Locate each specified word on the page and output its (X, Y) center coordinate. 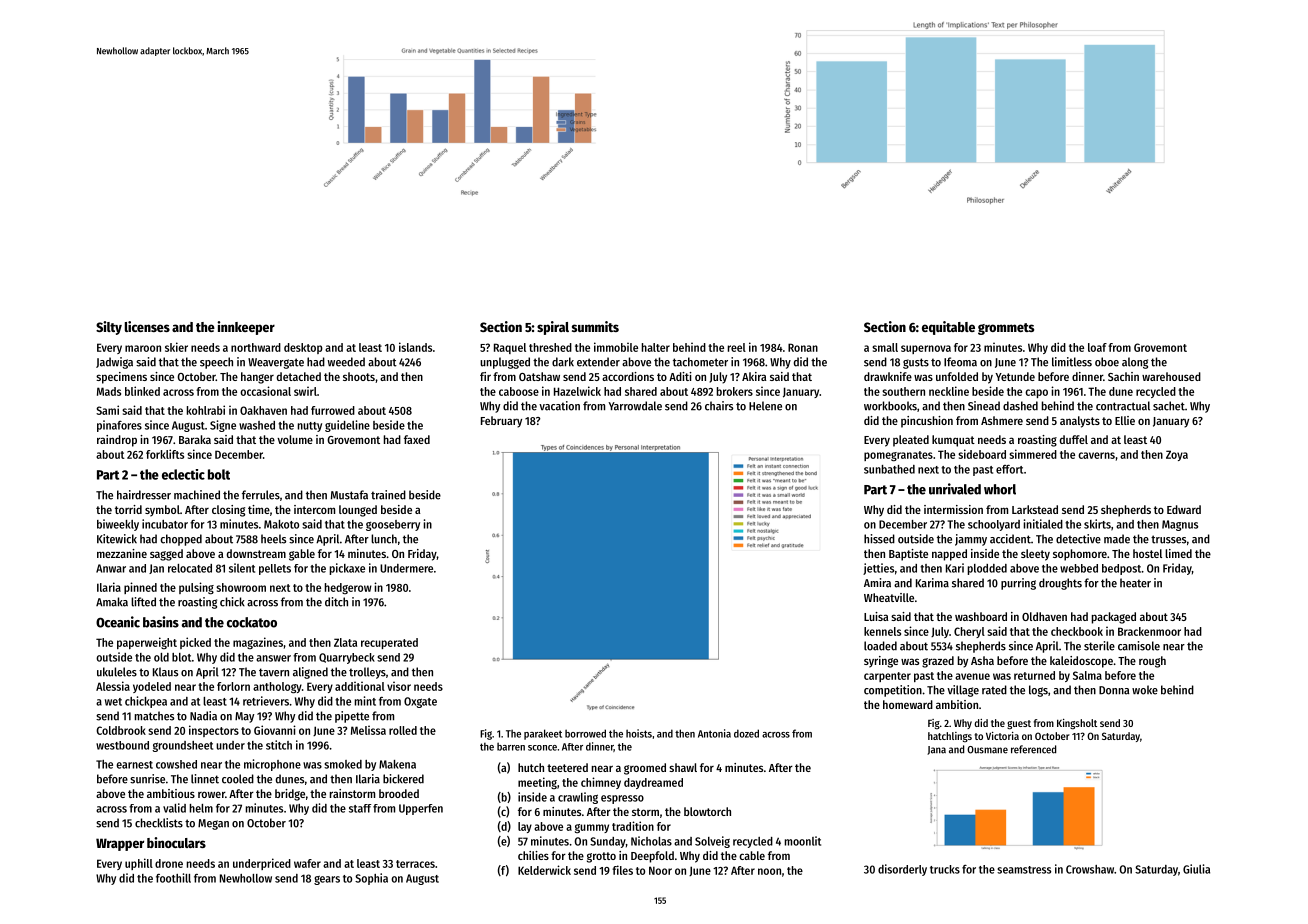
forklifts (165, 454)
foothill (173, 878)
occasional (265, 391)
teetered (567, 767)
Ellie (1125, 420)
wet (113, 702)
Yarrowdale (635, 406)
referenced (1033, 749)
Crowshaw (1090, 869)
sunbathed (889, 469)
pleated (911, 441)
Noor (660, 870)
